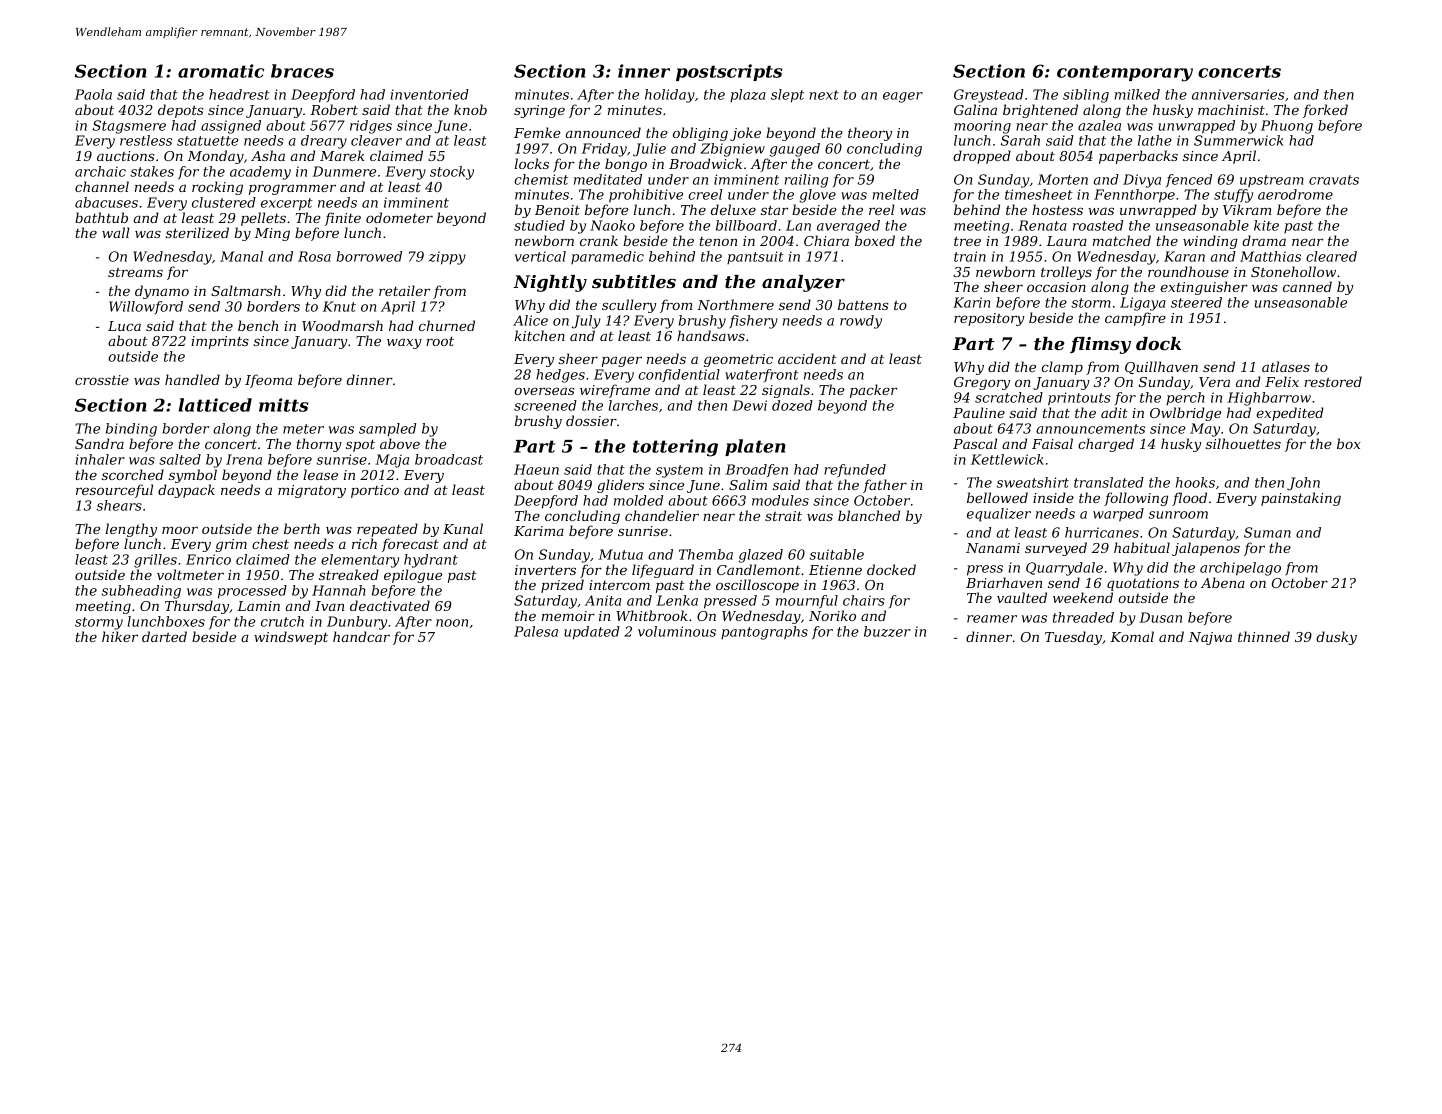 The image size is (1442, 1114). I want to click on platen, so click(755, 447).
